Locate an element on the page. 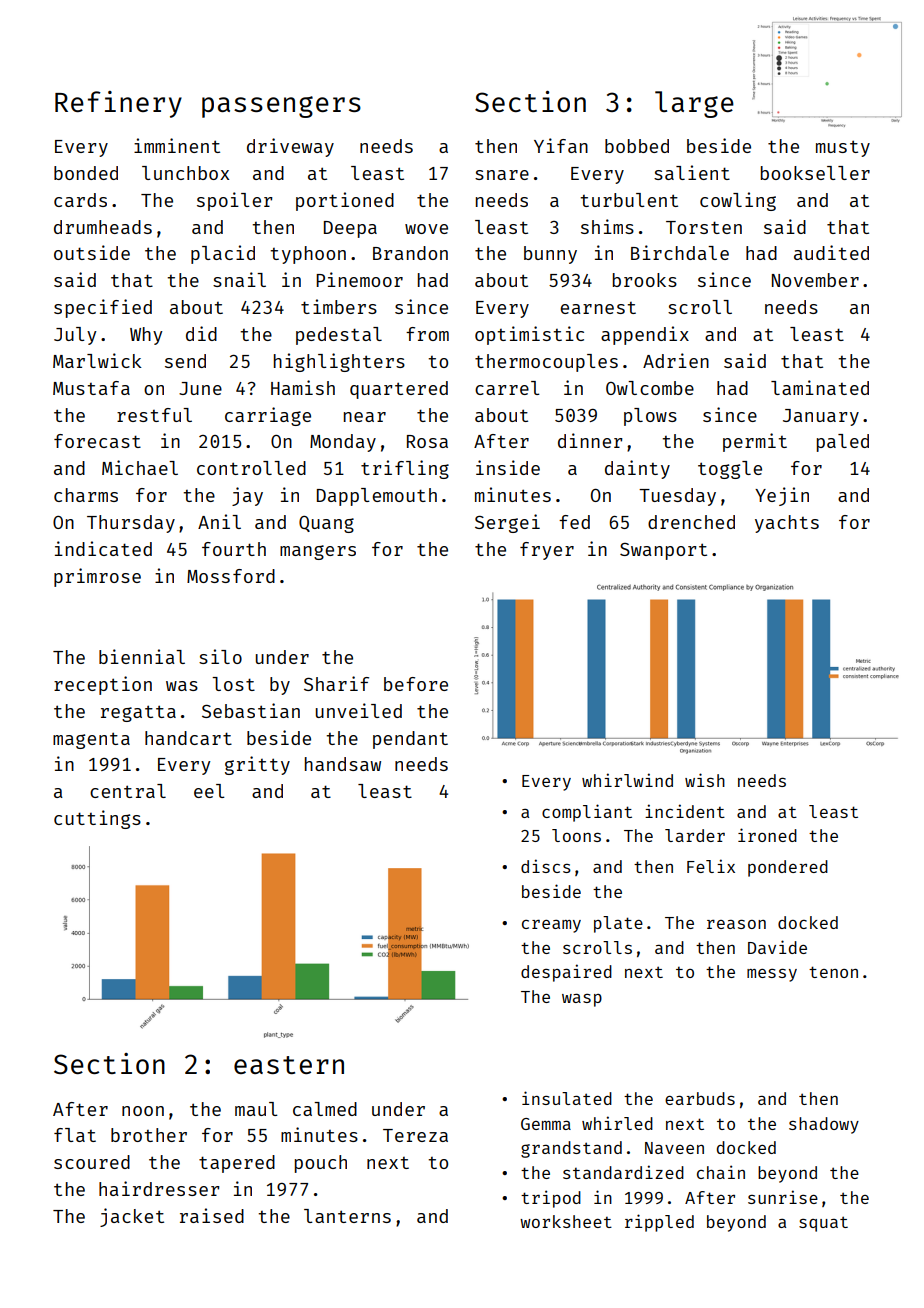 The height and width of the page is (1308, 924). cuttings is located at coordinates (97, 819).
